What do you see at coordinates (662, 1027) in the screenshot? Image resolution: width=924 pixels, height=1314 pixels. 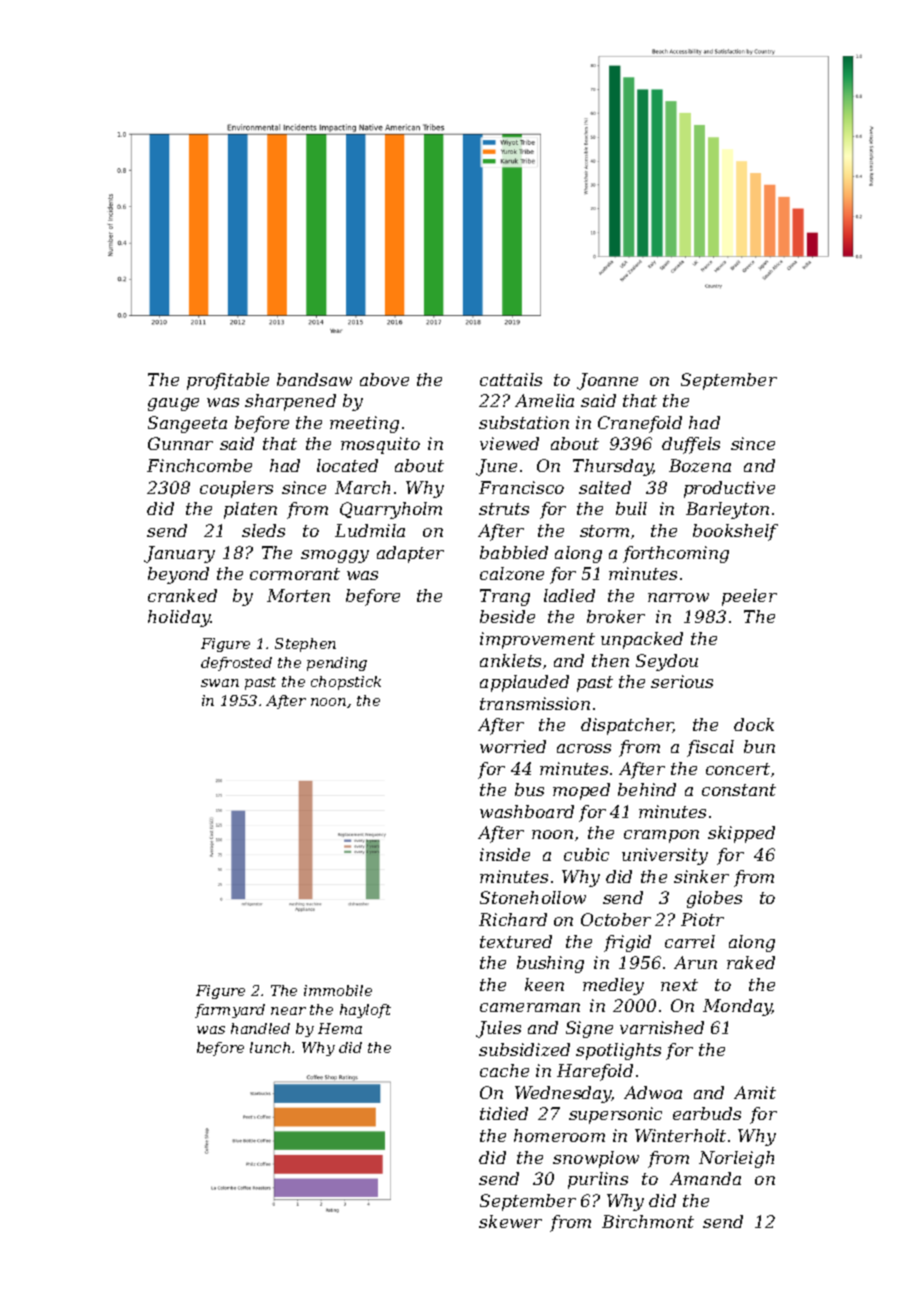 I see `varnished` at bounding box center [662, 1027].
